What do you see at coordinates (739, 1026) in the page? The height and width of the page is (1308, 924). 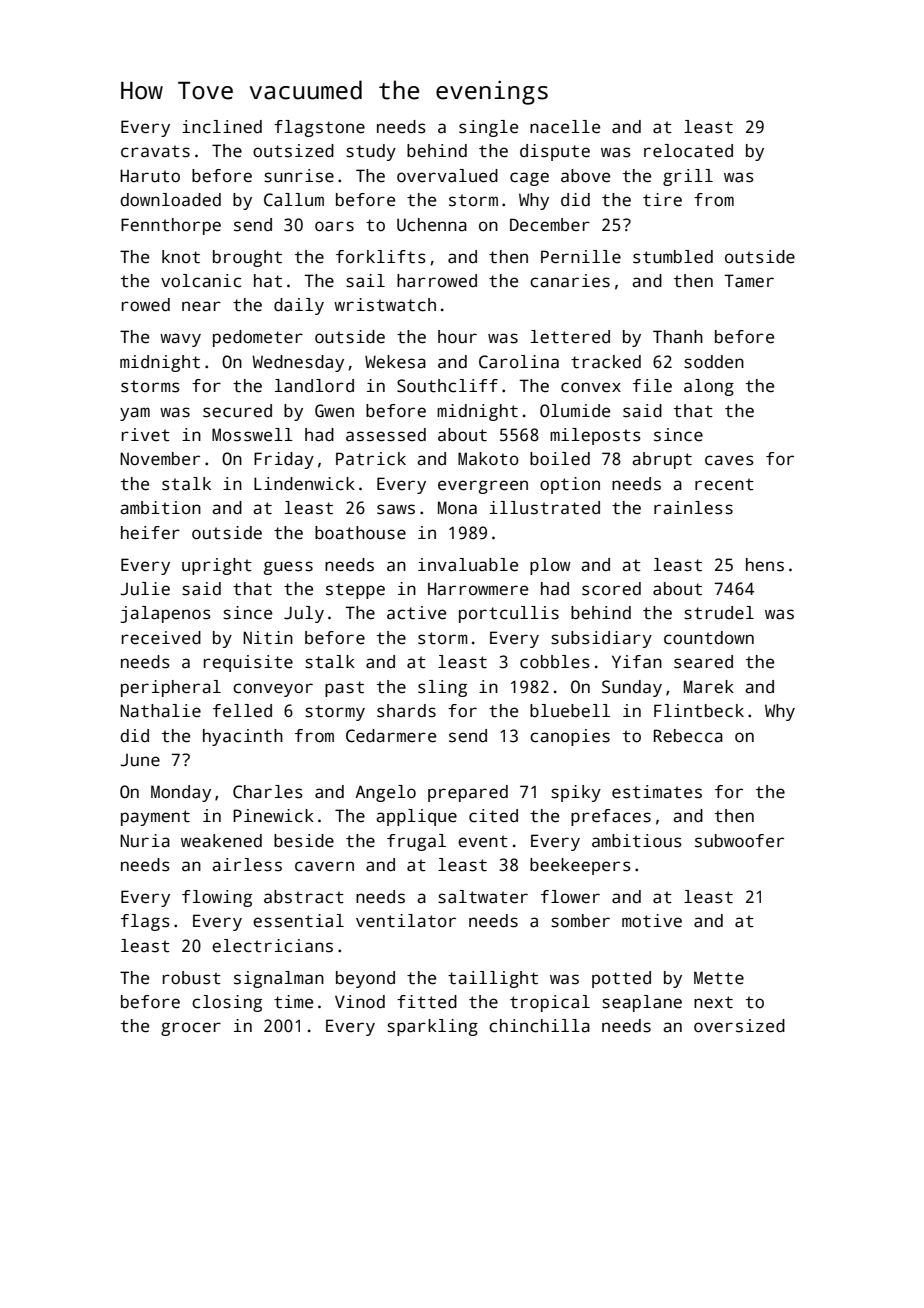 I see `oversized` at bounding box center [739, 1026].
